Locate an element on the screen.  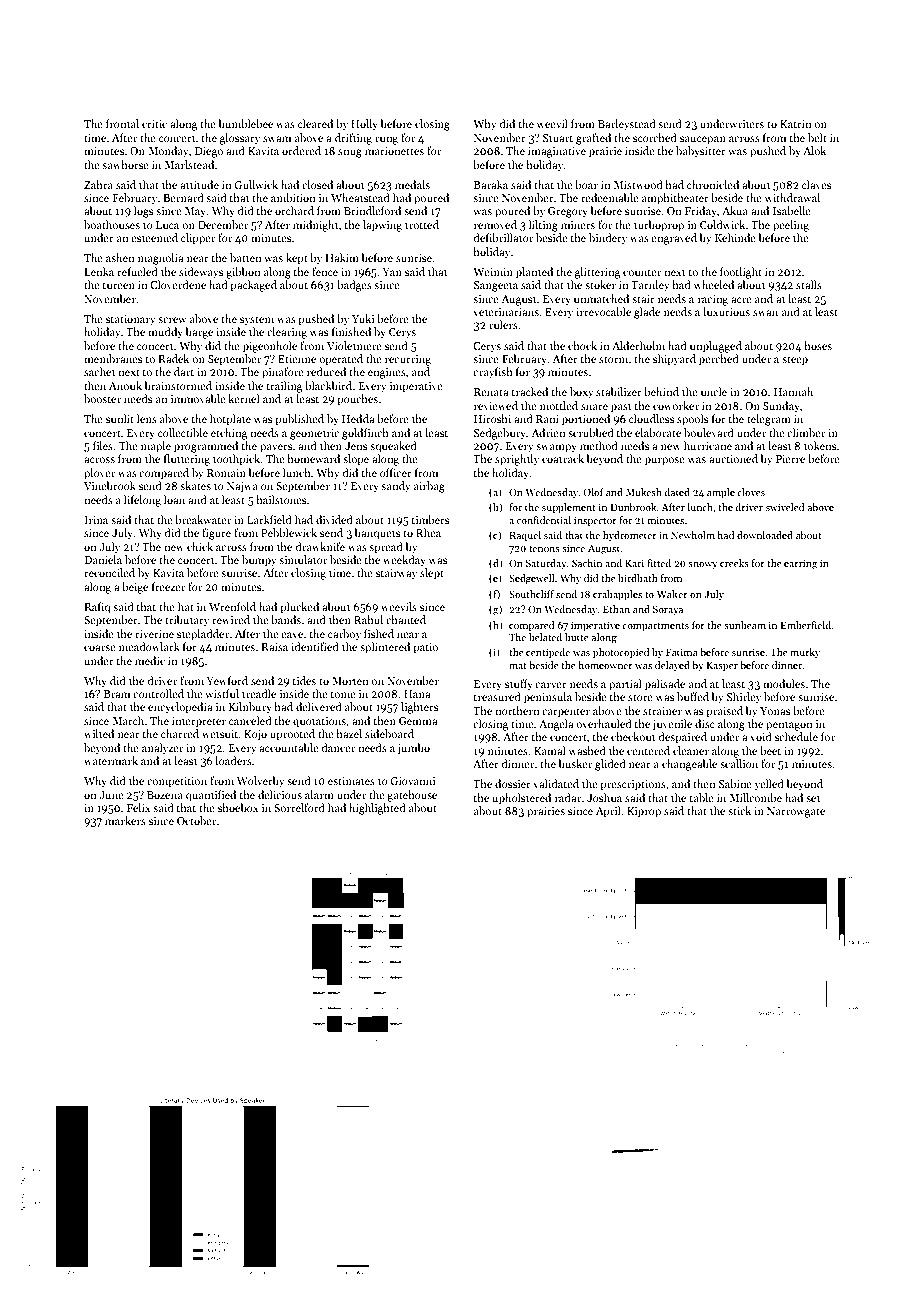
Akua is located at coordinates (735, 210).
